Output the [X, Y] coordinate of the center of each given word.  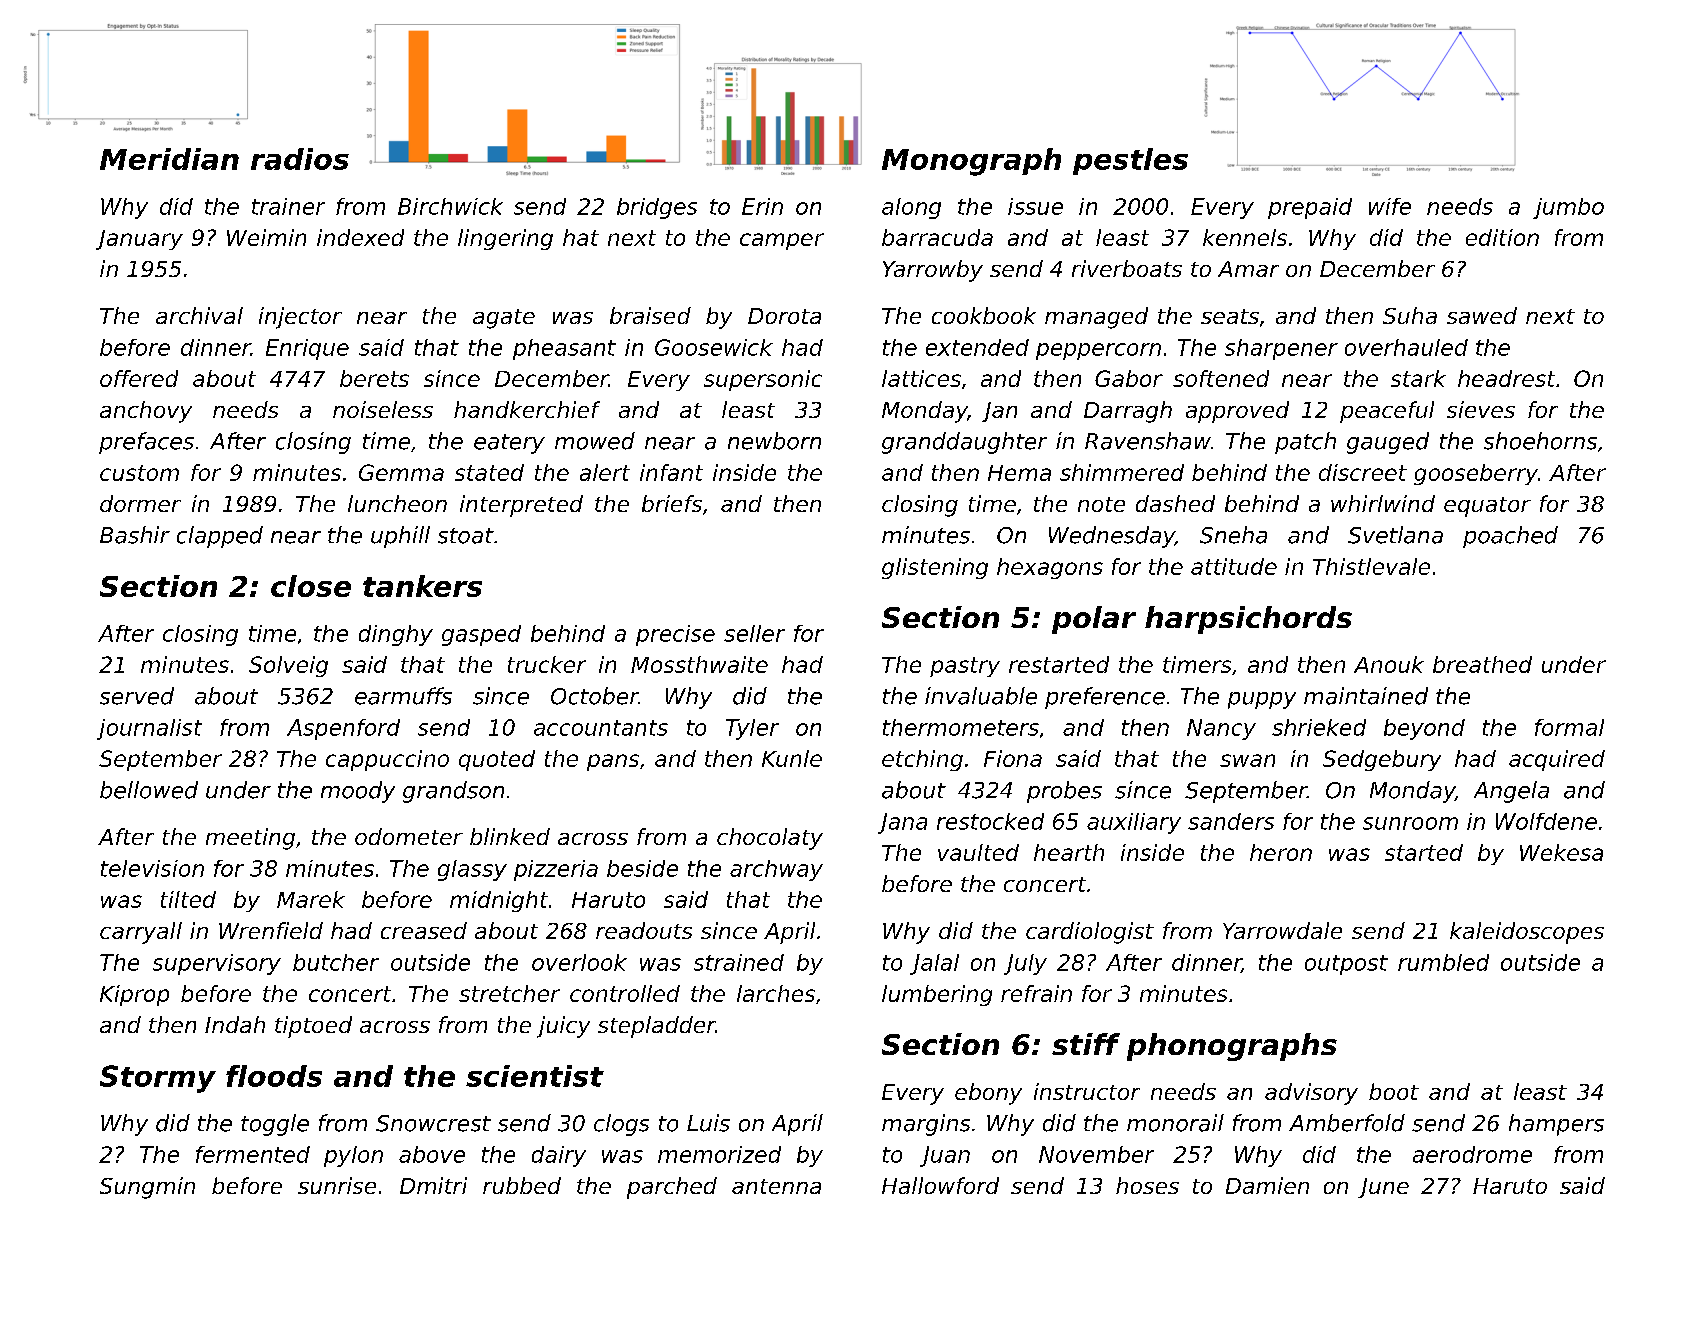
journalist [149, 729]
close [311, 586]
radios [300, 159]
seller [754, 633]
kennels [1245, 237]
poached [1510, 537]
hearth [1069, 852]
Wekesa [1561, 852]
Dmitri [433, 1185]
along [911, 208]
